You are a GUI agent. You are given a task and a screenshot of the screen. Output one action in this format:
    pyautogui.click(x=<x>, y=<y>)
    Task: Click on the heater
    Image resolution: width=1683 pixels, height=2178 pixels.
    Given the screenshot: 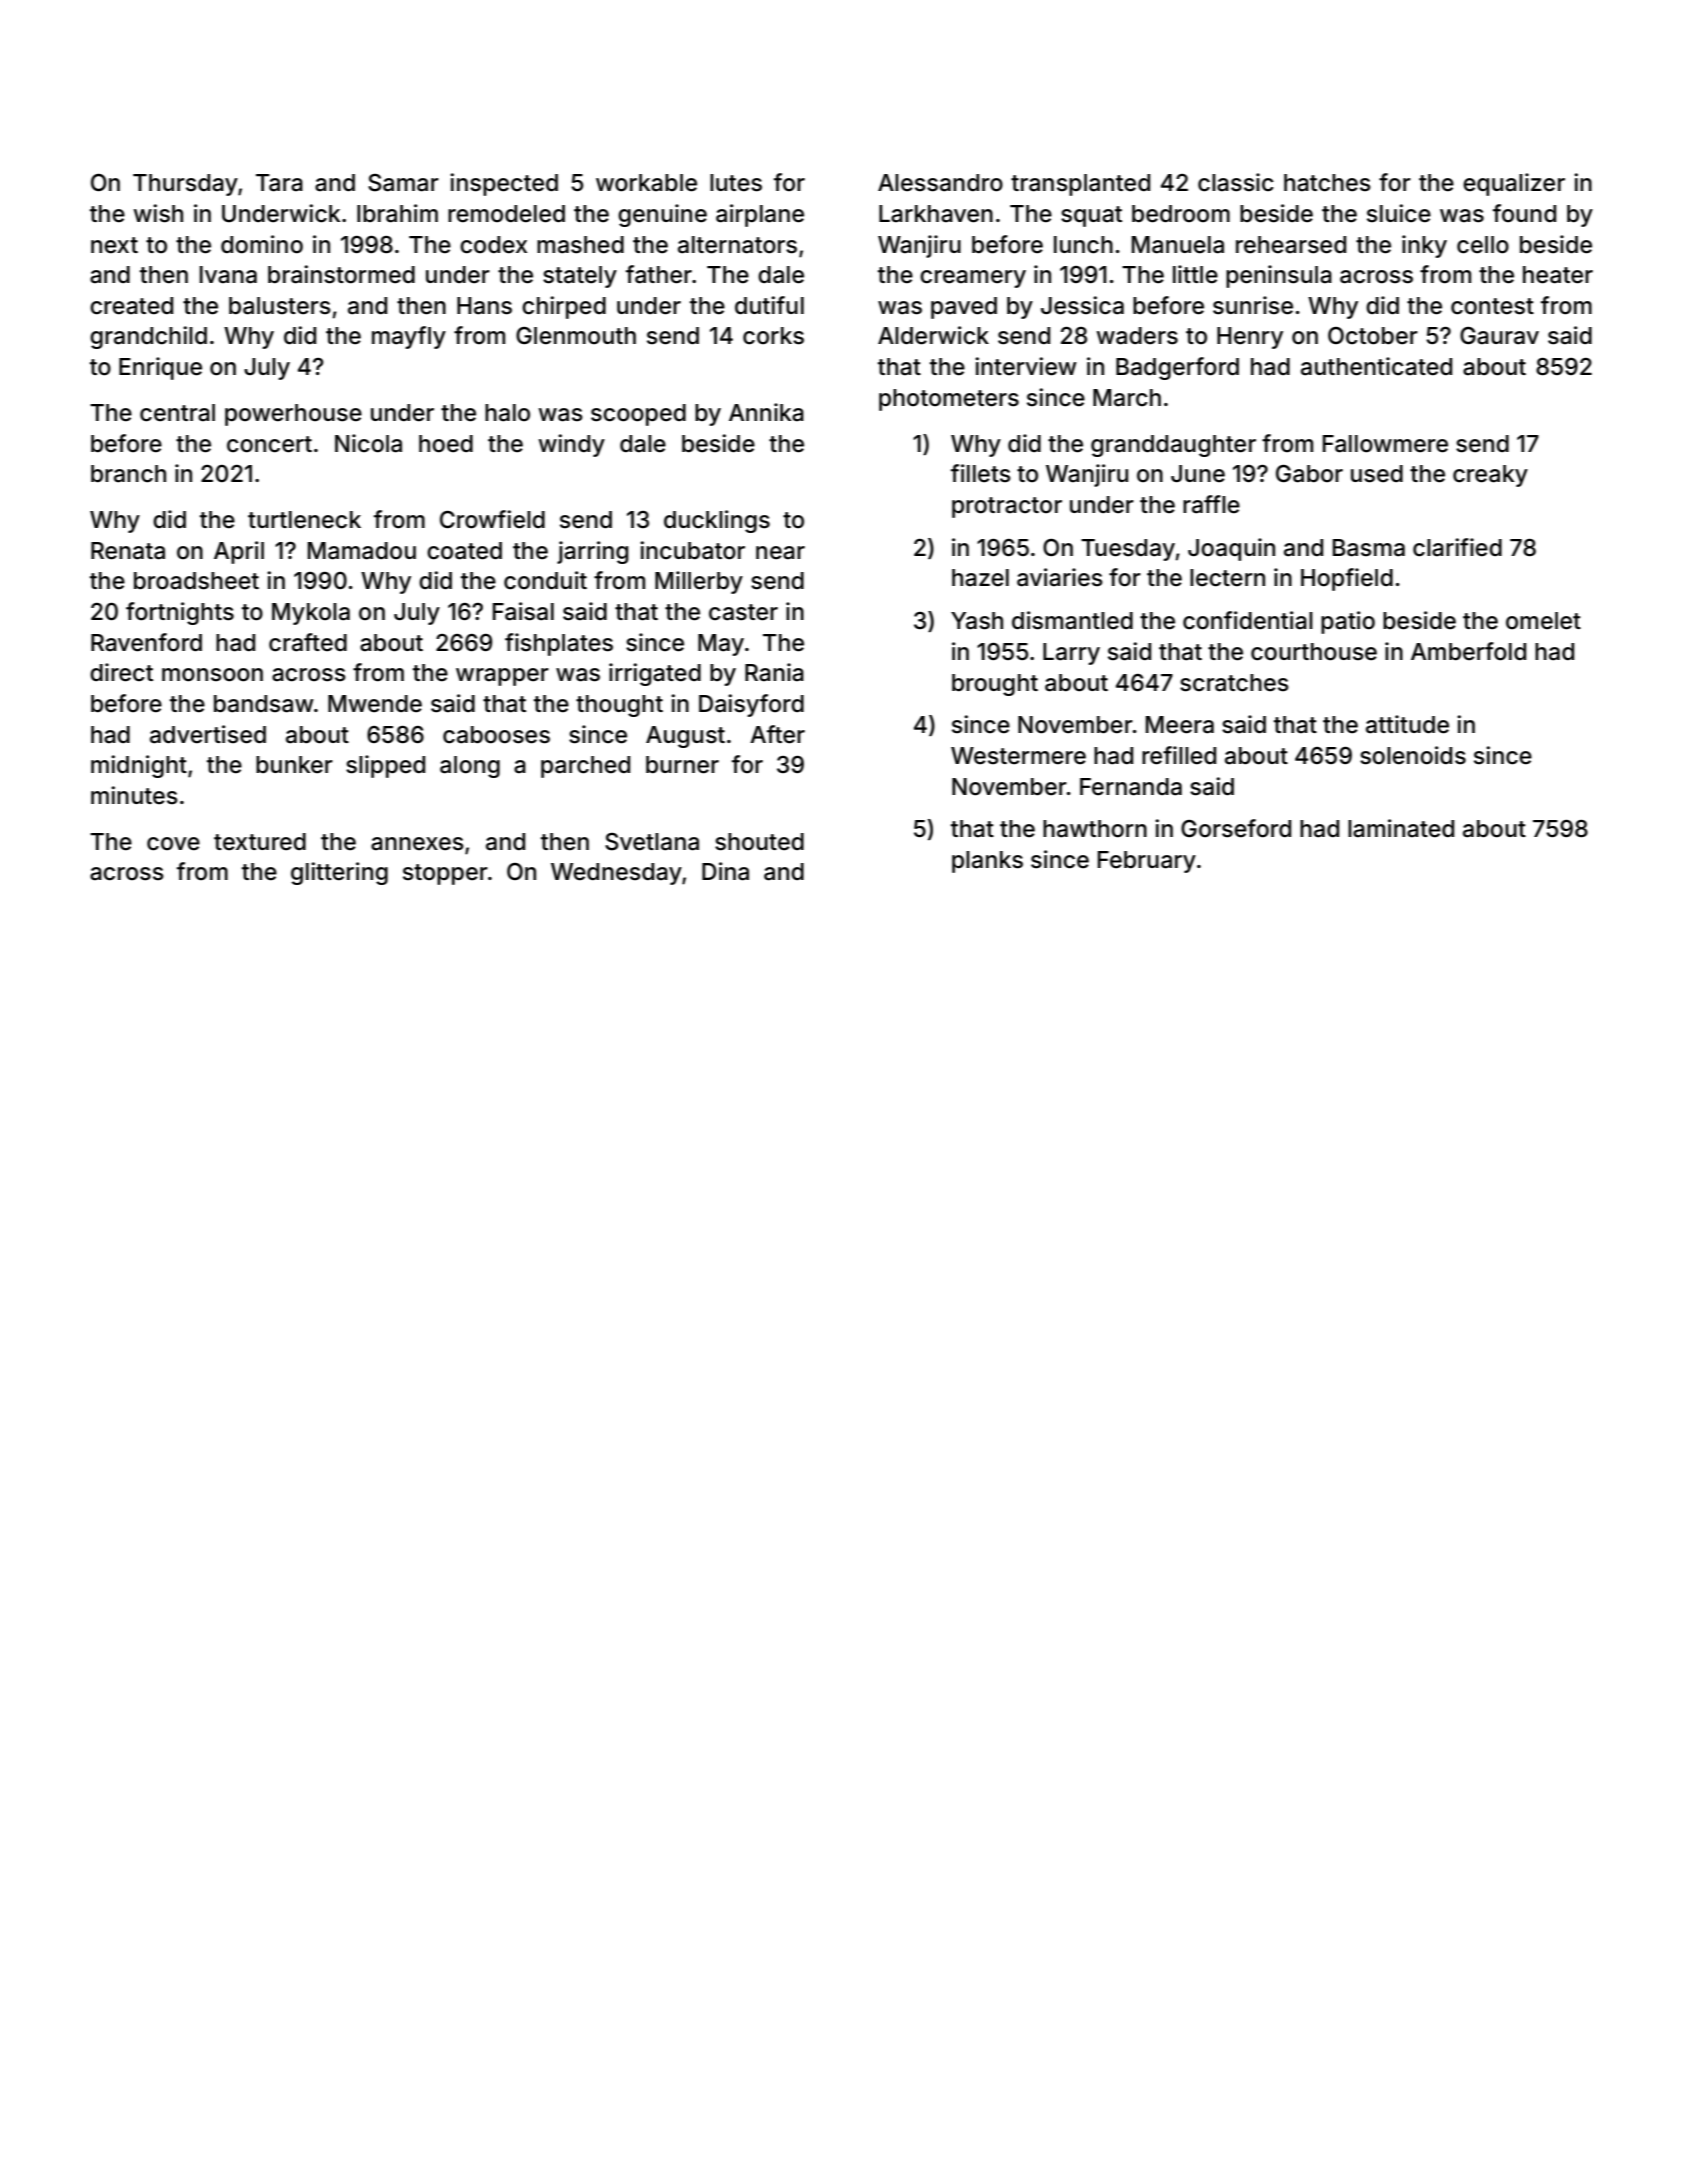 What is the action you would take?
    pyautogui.click(x=1558, y=275)
